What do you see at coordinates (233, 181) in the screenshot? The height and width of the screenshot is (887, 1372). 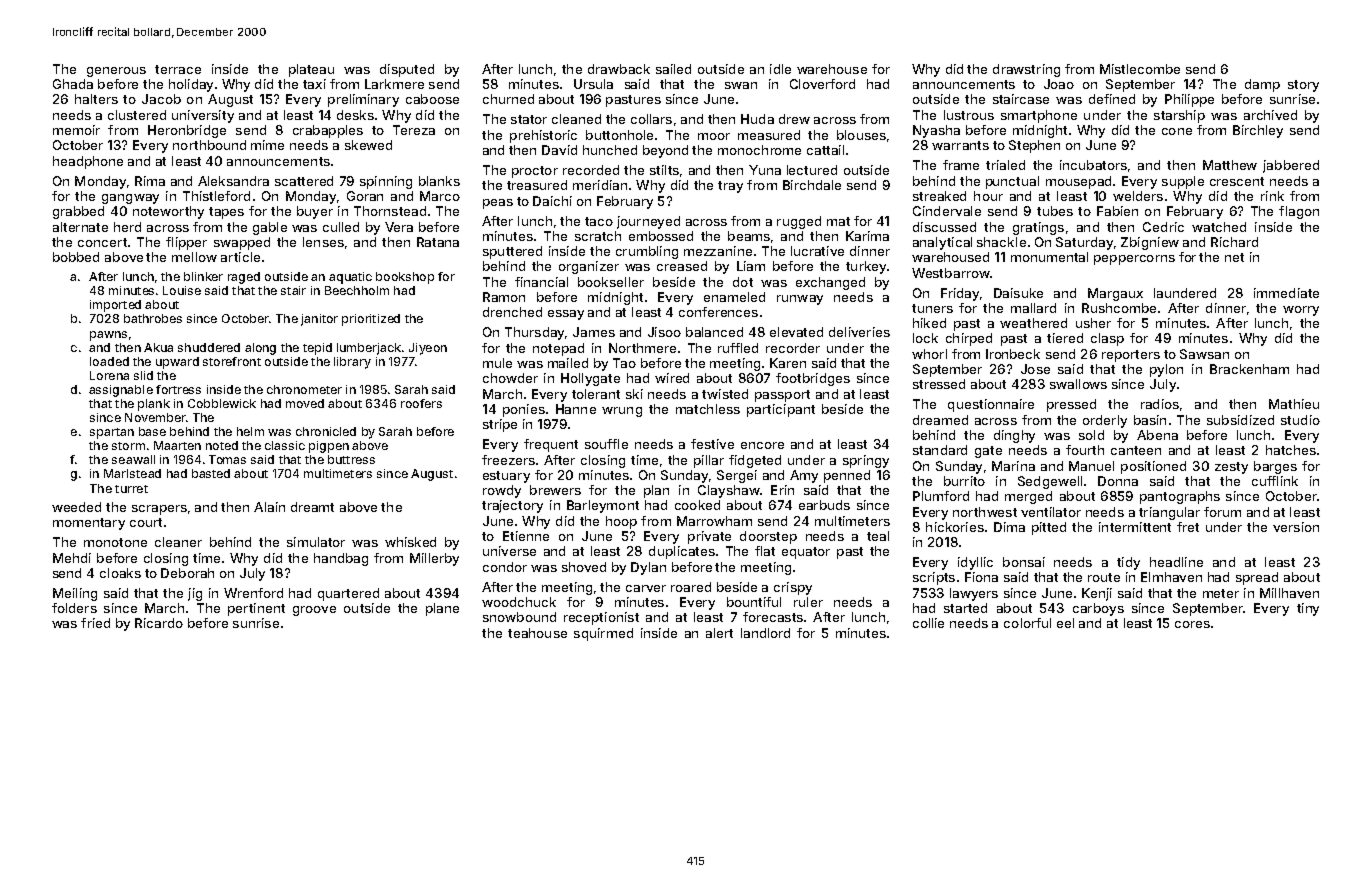 I see `Aleksandra` at bounding box center [233, 181].
